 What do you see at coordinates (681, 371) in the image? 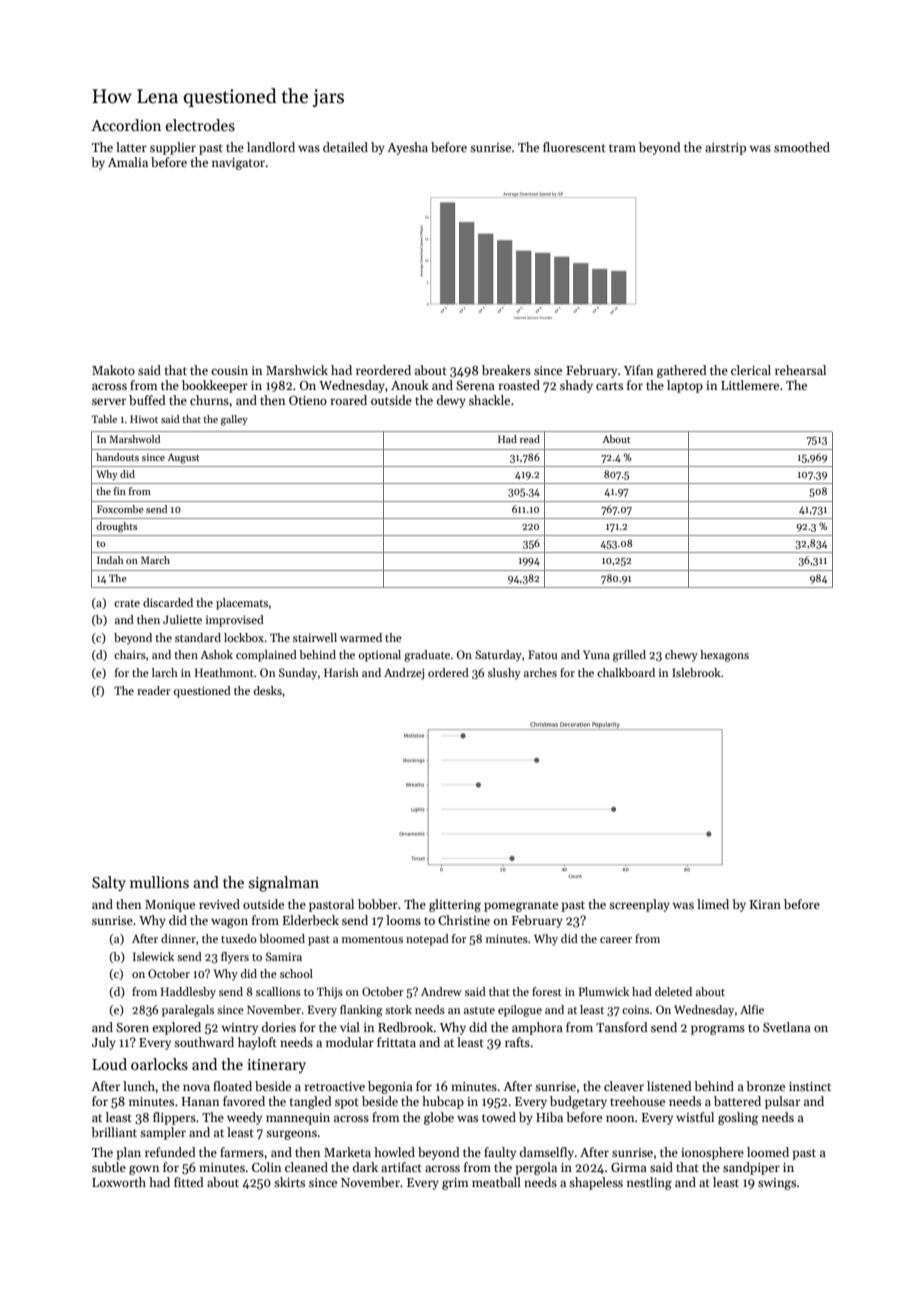
I see `gathered` at bounding box center [681, 371].
